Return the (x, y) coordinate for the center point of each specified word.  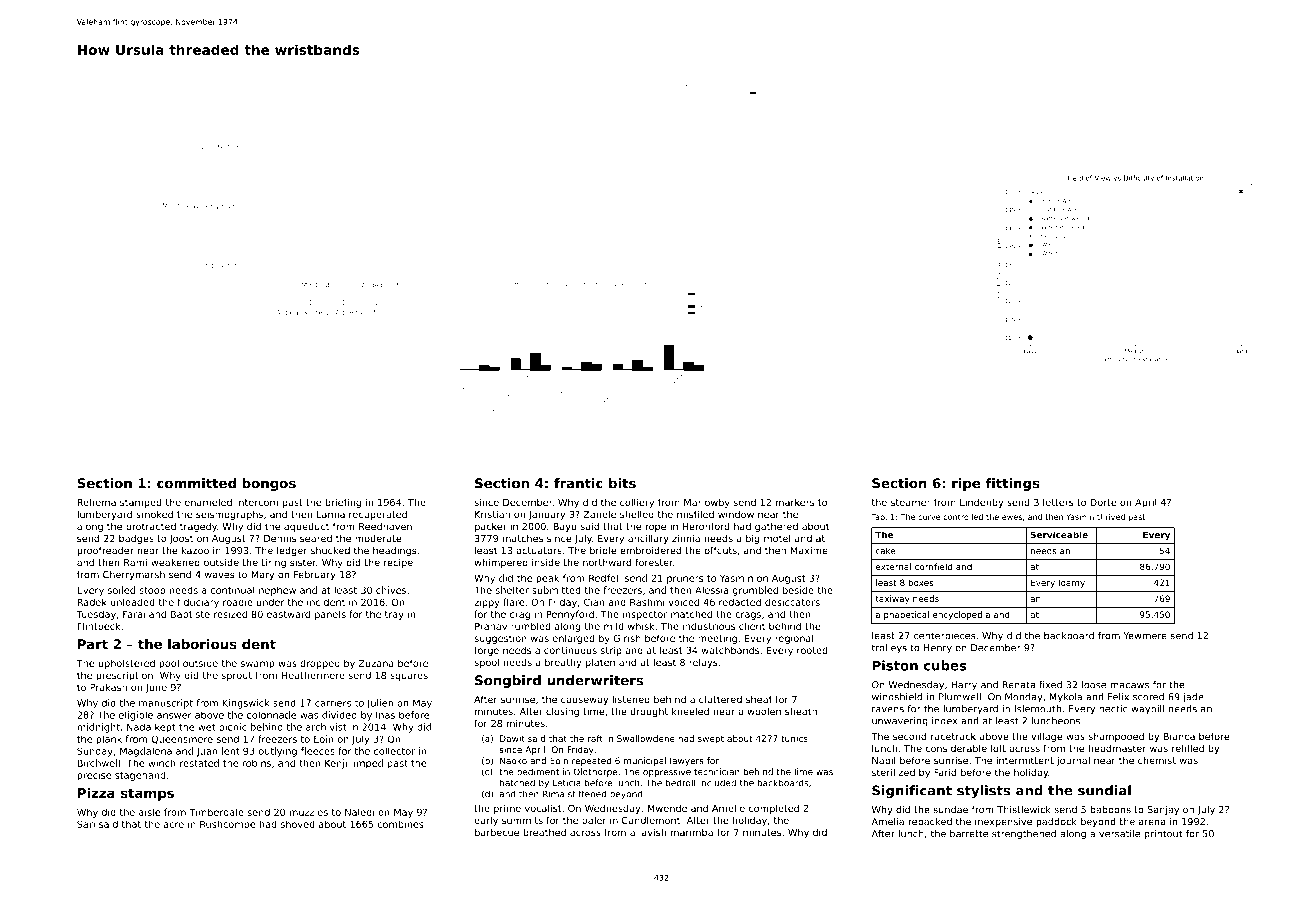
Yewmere (1145, 636)
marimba (692, 832)
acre (174, 825)
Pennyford (570, 615)
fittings (1012, 484)
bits (622, 483)
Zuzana (376, 663)
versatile (1119, 834)
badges (136, 539)
